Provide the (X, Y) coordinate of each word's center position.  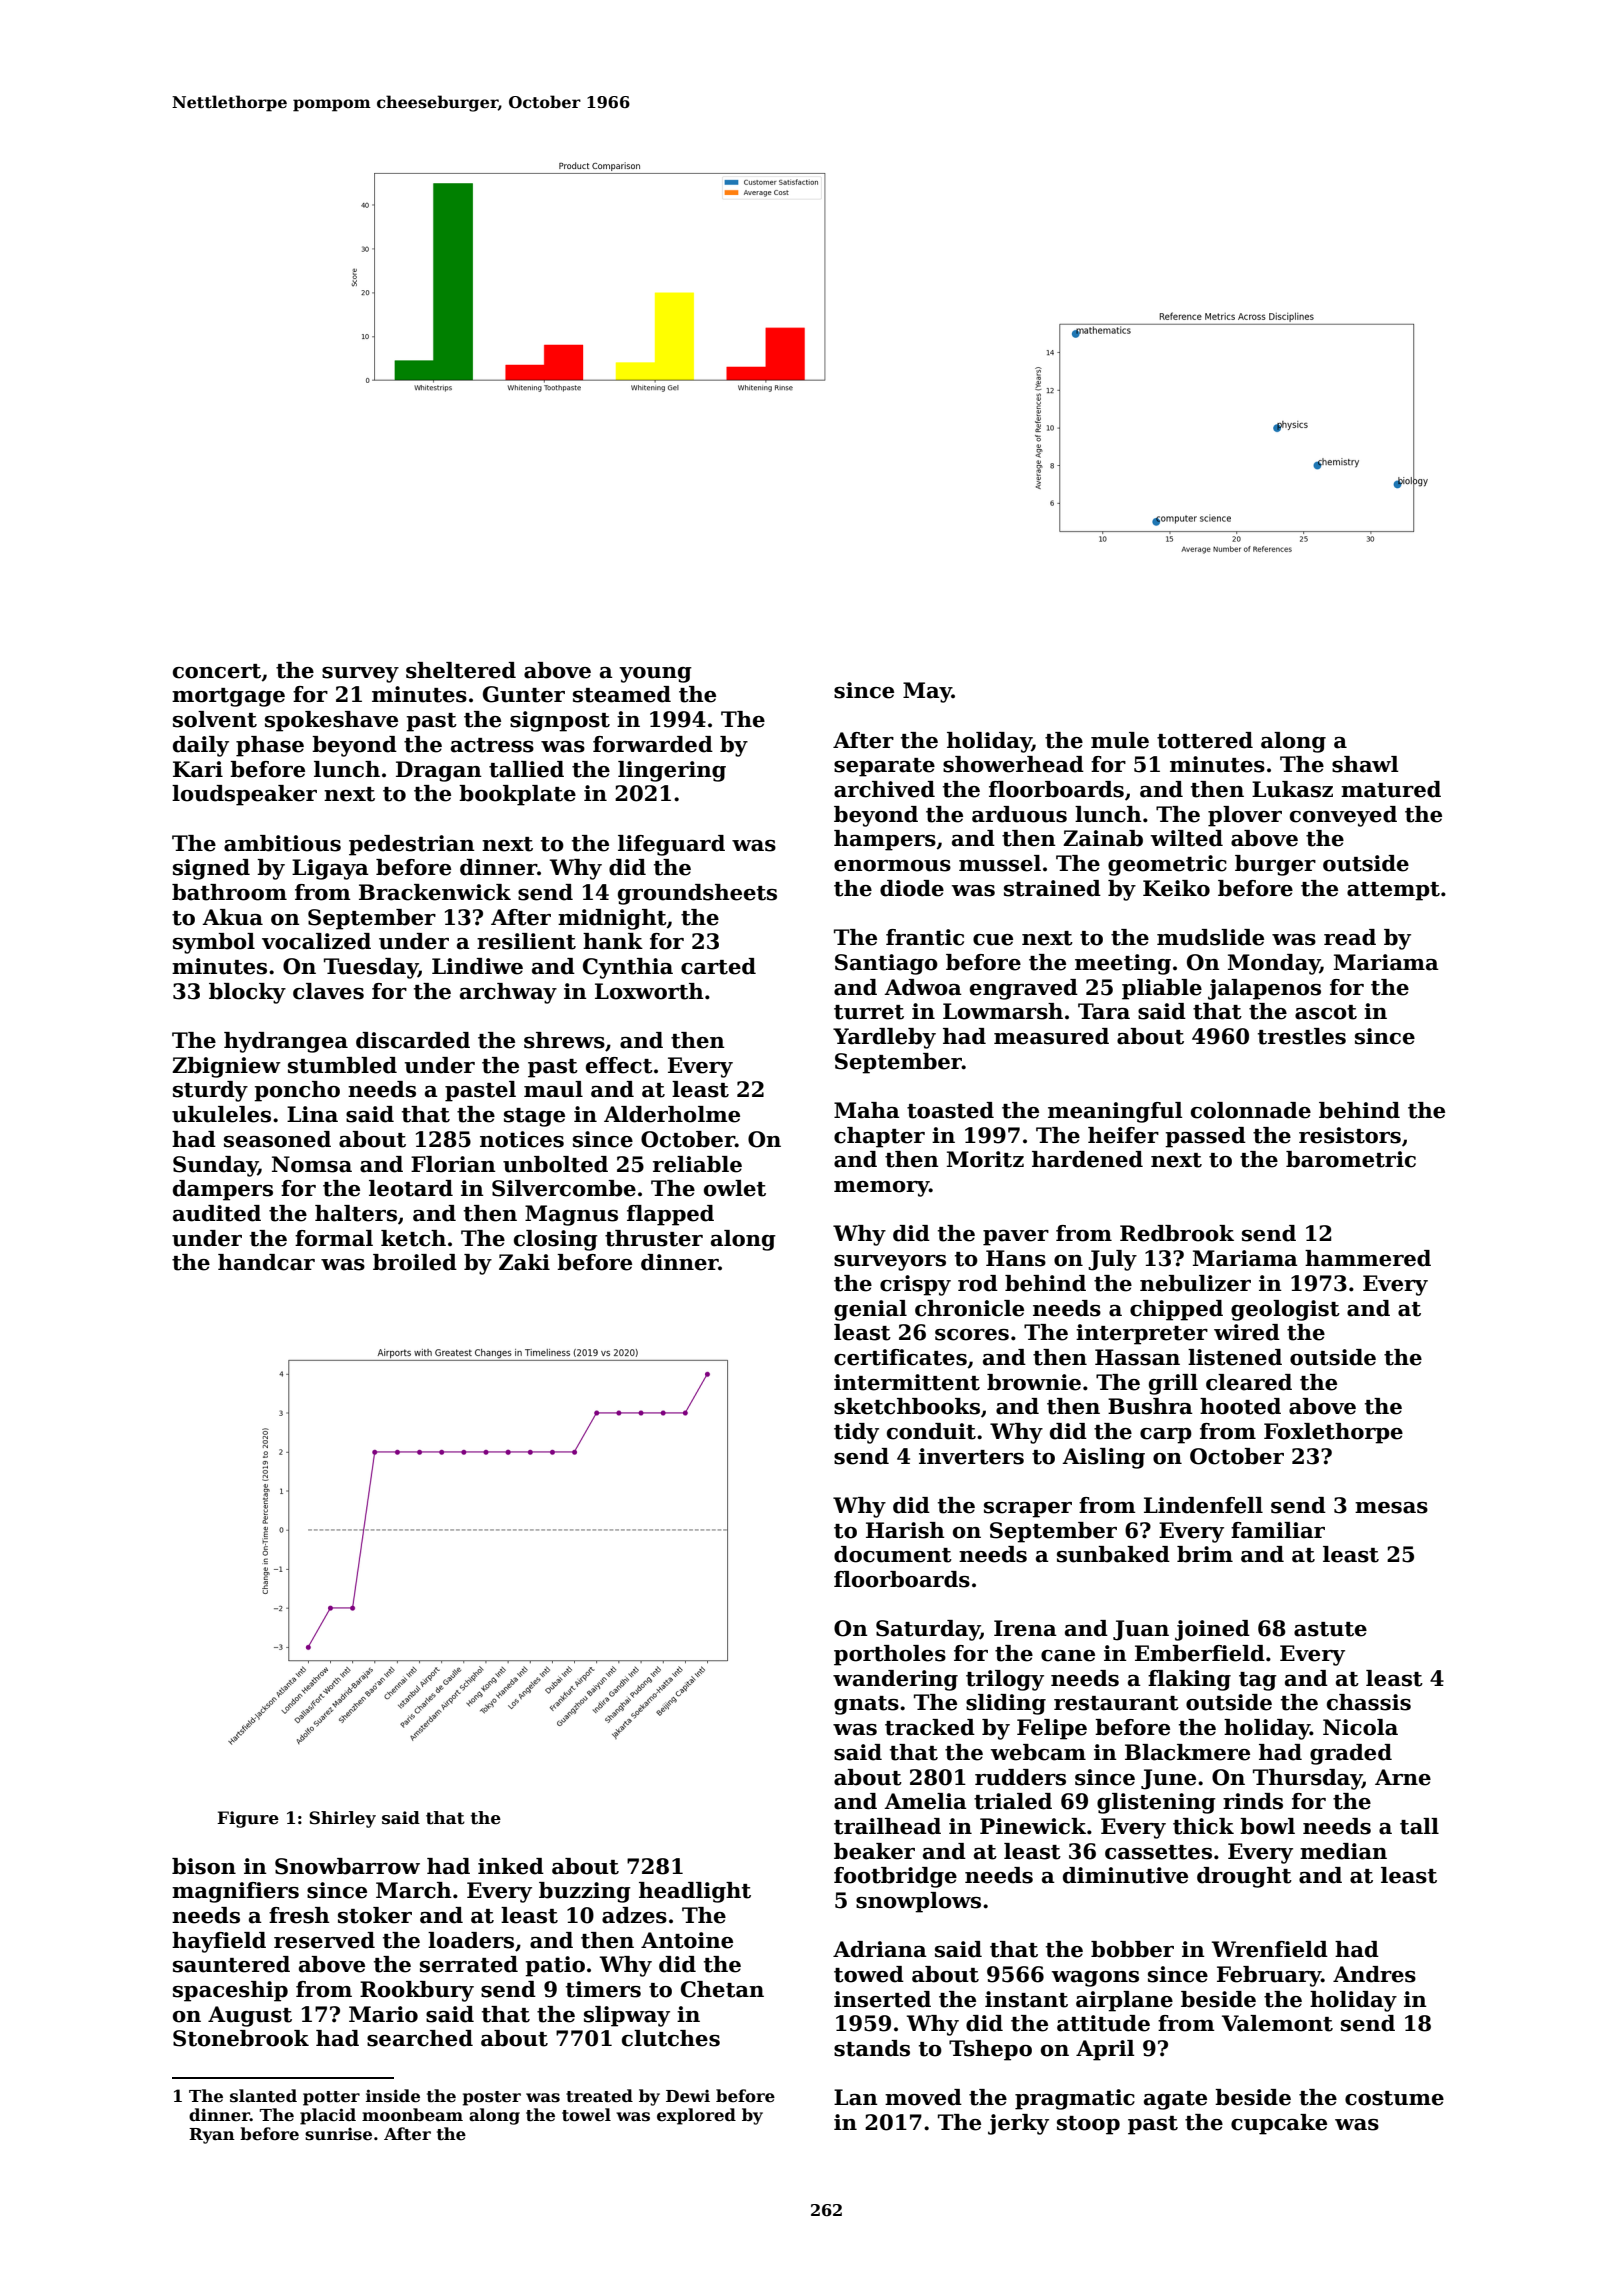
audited (217, 1213)
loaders (471, 1940)
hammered (1368, 1258)
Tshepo (990, 2050)
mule (1120, 740)
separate (884, 767)
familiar (1278, 1530)
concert (217, 671)
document (893, 1554)
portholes (890, 1655)
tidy (856, 1433)
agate (1175, 2100)
